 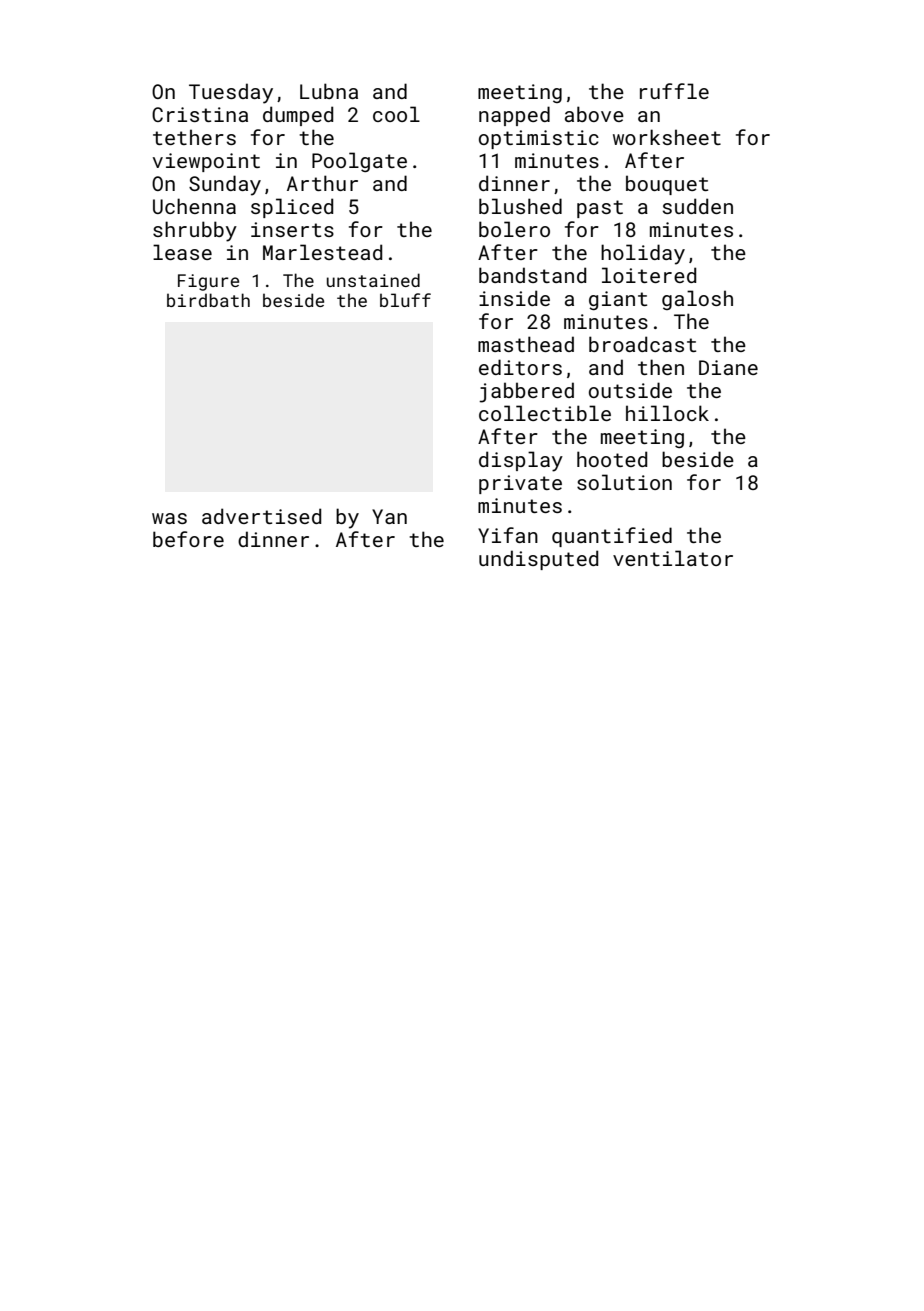 I want to click on ventilator, so click(x=673, y=558).
